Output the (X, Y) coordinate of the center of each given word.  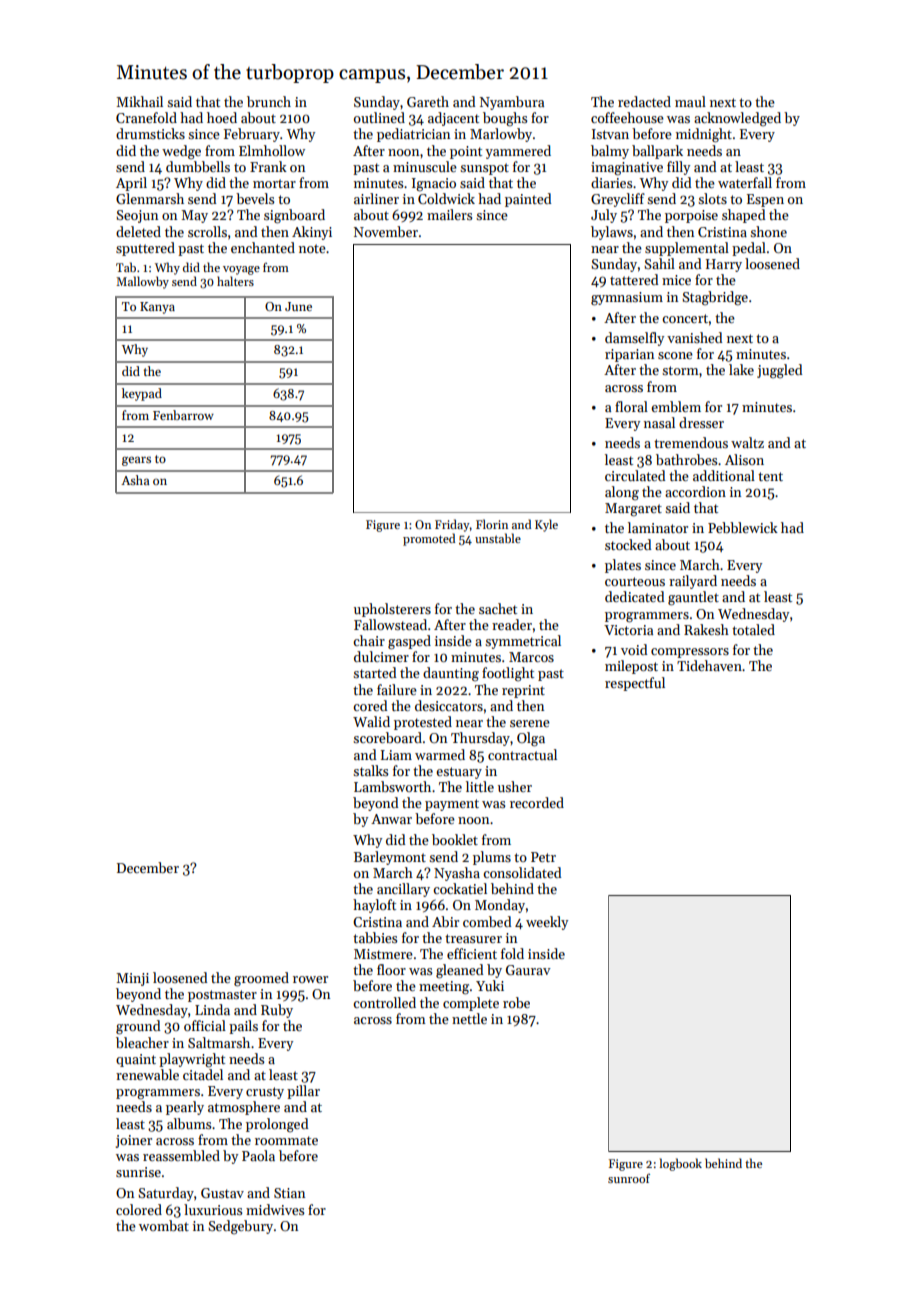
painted (528, 200)
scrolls (207, 231)
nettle (469, 1018)
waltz (747, 442)
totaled (753, 629)
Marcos (531, 657)
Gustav (222, 1193)
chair (369, 640)
